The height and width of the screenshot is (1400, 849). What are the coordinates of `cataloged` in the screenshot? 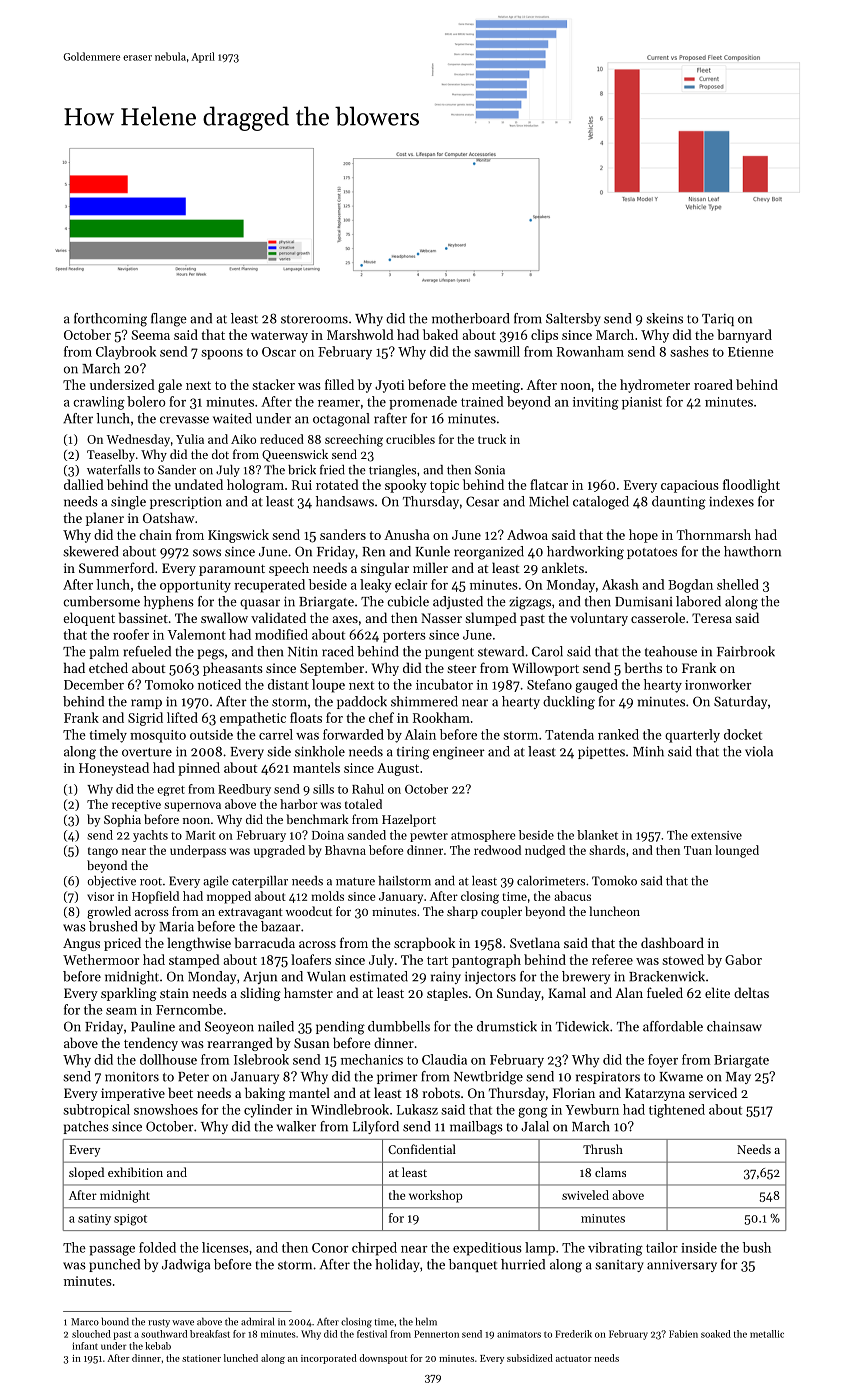 It's located at (601, 503).
